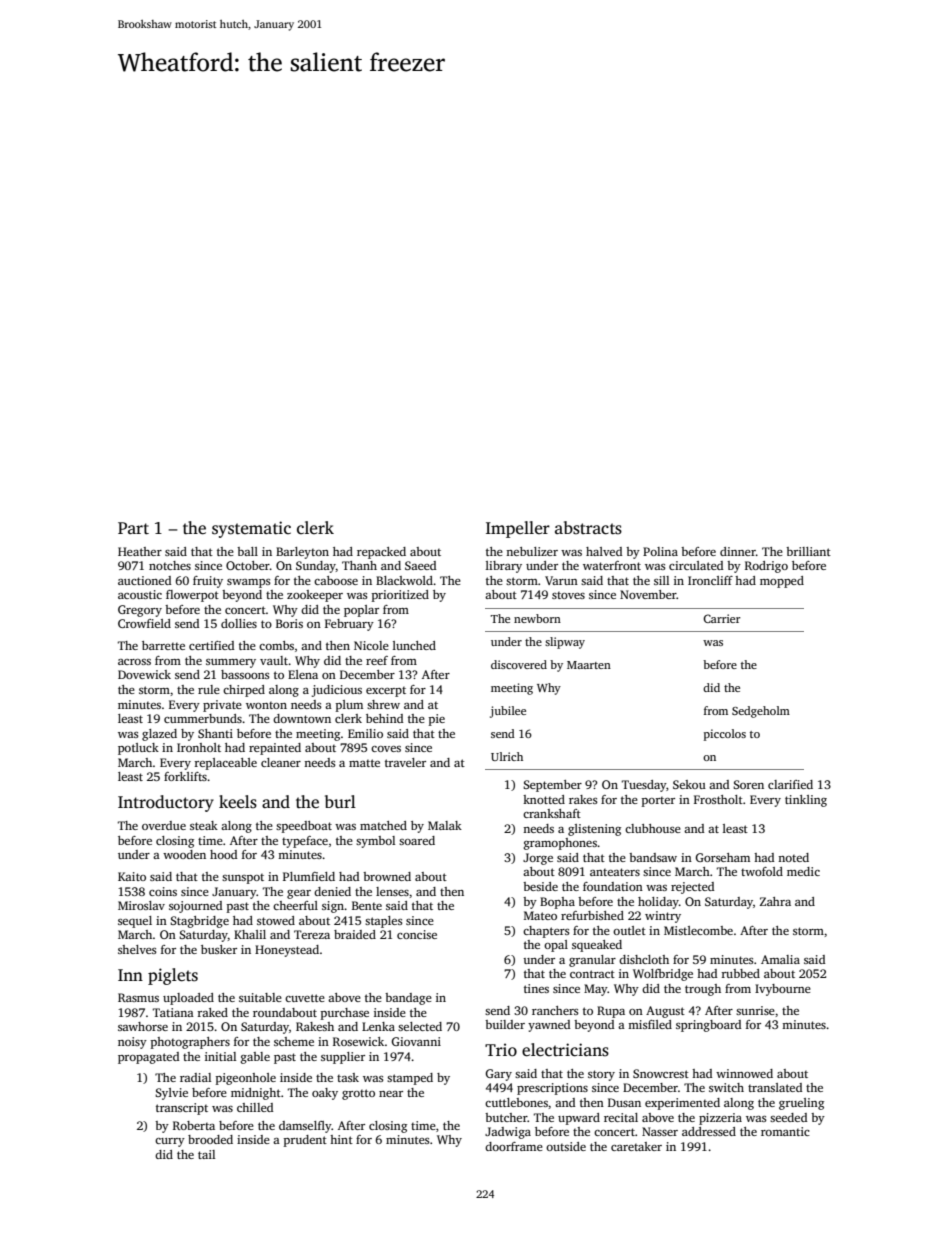 Image resolution: width=952 pixels, height=1233 pixels. Describe the element at coordinates (251, 529) in the image. I see `systematic` at that location.
